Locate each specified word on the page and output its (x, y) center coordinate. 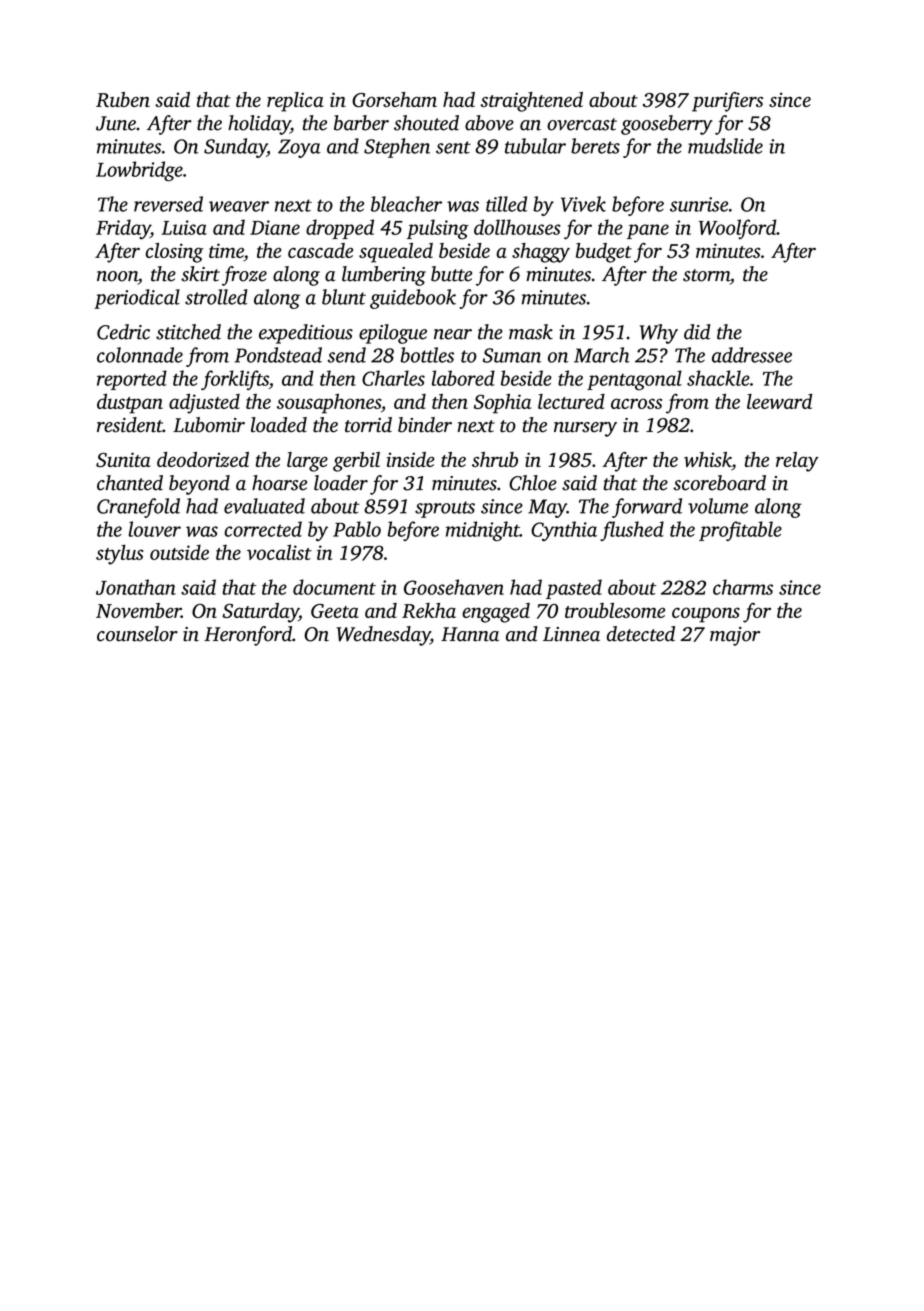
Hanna (470, 634)
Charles (393, 378)
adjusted (204, 404)
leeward (779, 401)
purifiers (727, 102)
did (697, 332)
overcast (582, 124)
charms (743, 587)
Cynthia (564, 531)
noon (117, 276)
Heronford (248, 636)
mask (531, 332)
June (116, 123)
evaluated (264, 506)
